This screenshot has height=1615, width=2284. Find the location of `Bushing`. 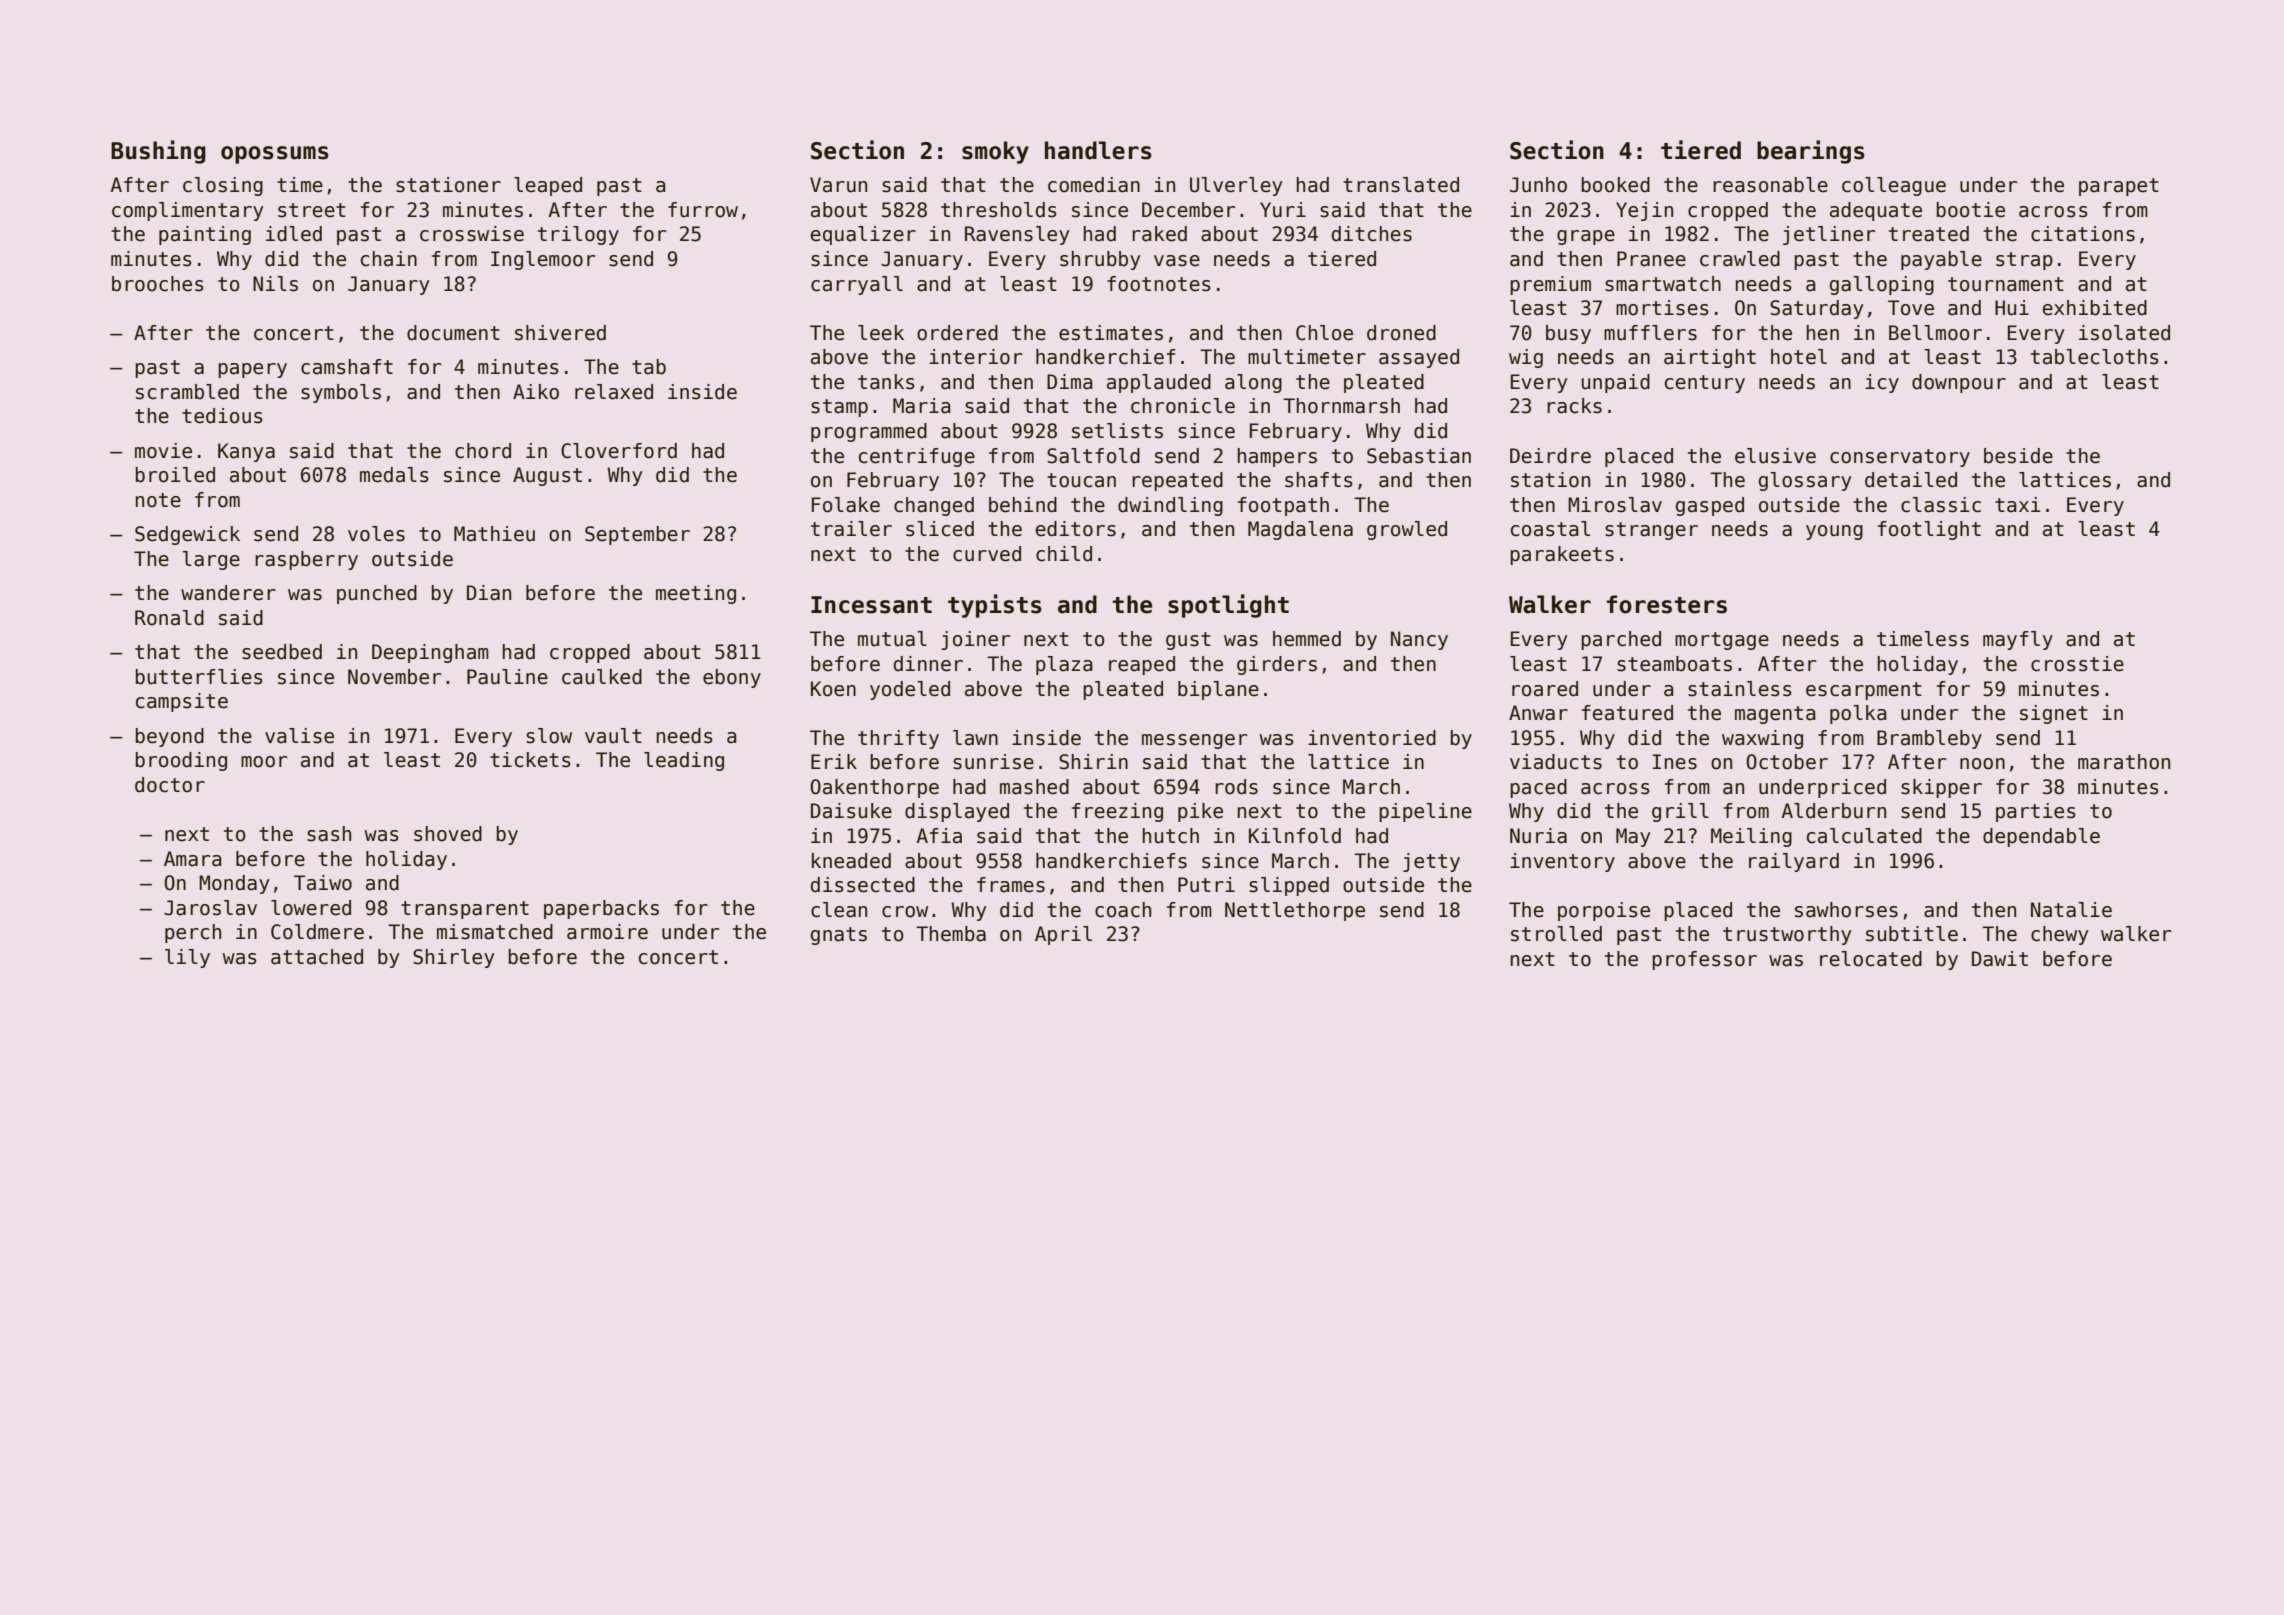

Bushing is located at coordinates (158, 152).
